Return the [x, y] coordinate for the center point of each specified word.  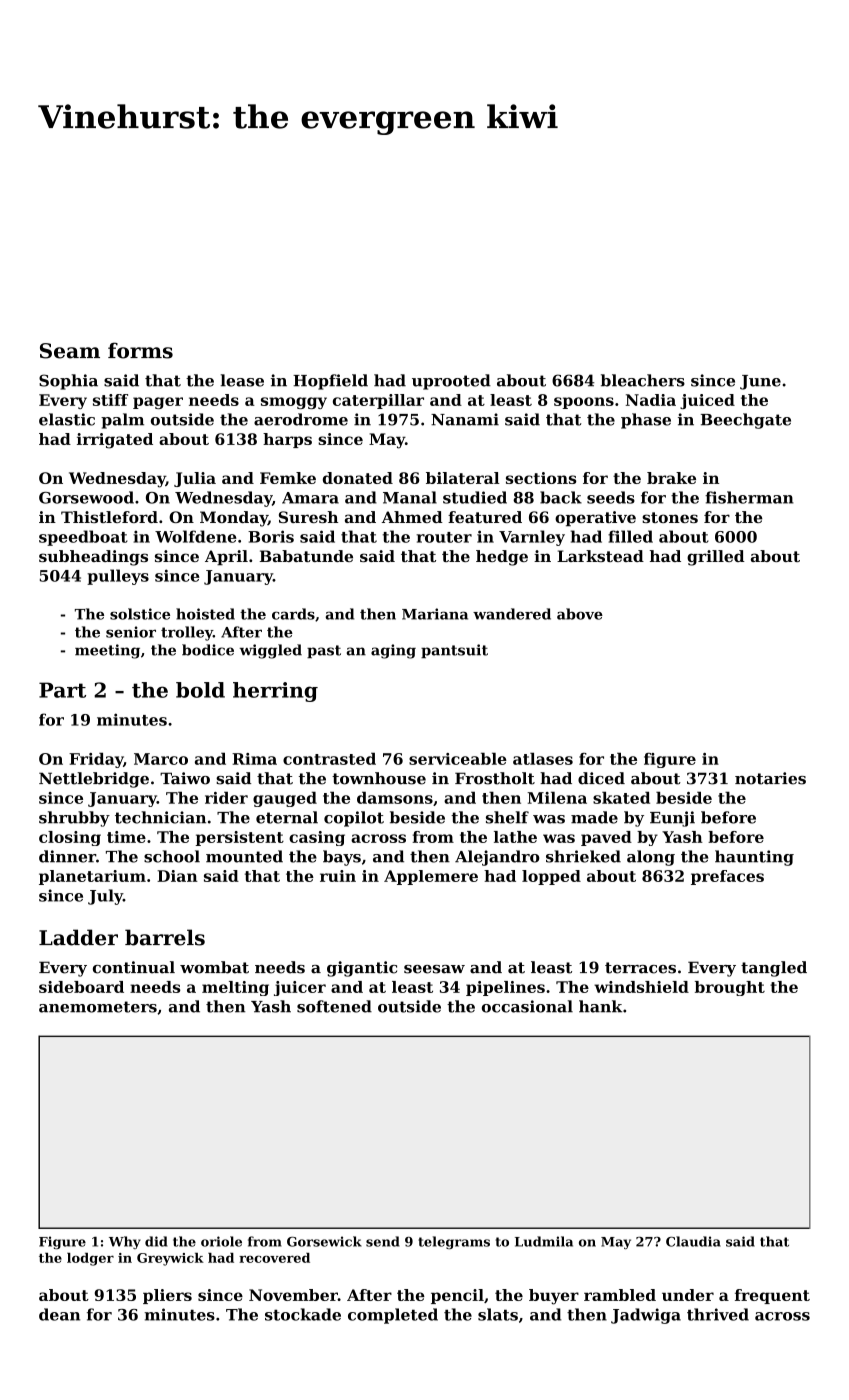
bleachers [643, 380]
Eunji [672, 819]
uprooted [451, 382]
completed [393, 1316]
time [126, 837]
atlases [543, 758]
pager [158, 403]
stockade [303, 1314]
